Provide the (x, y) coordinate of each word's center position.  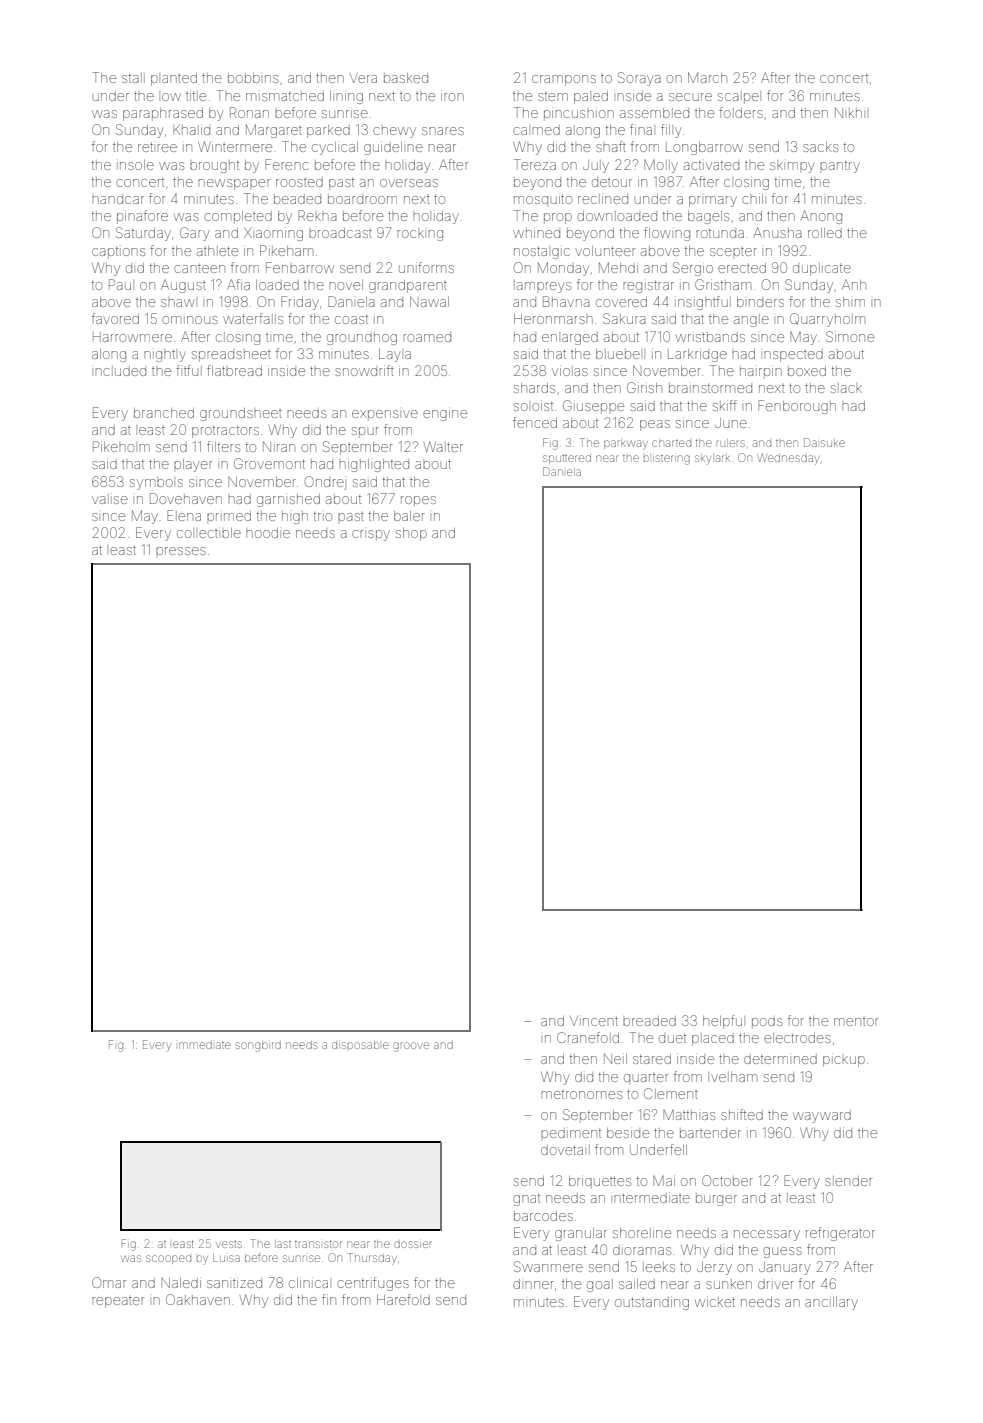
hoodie (268, 533)
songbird (258, 1046)
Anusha (777, 232)
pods (767, 1022)
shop (411, 534)
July (596, 166)
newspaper (234, 184)
